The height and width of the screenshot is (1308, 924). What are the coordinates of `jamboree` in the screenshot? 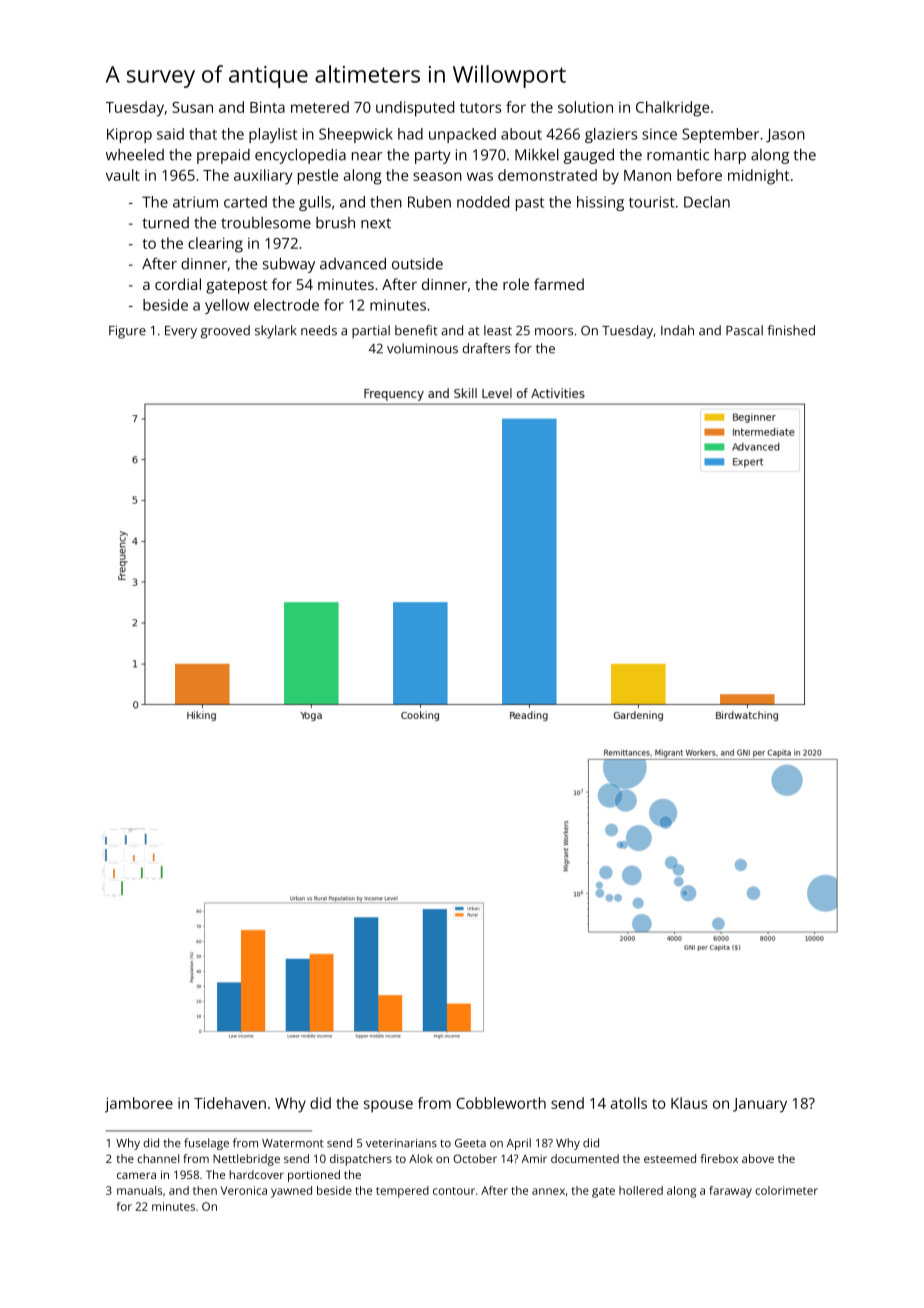 It's located at (139, 1105).
